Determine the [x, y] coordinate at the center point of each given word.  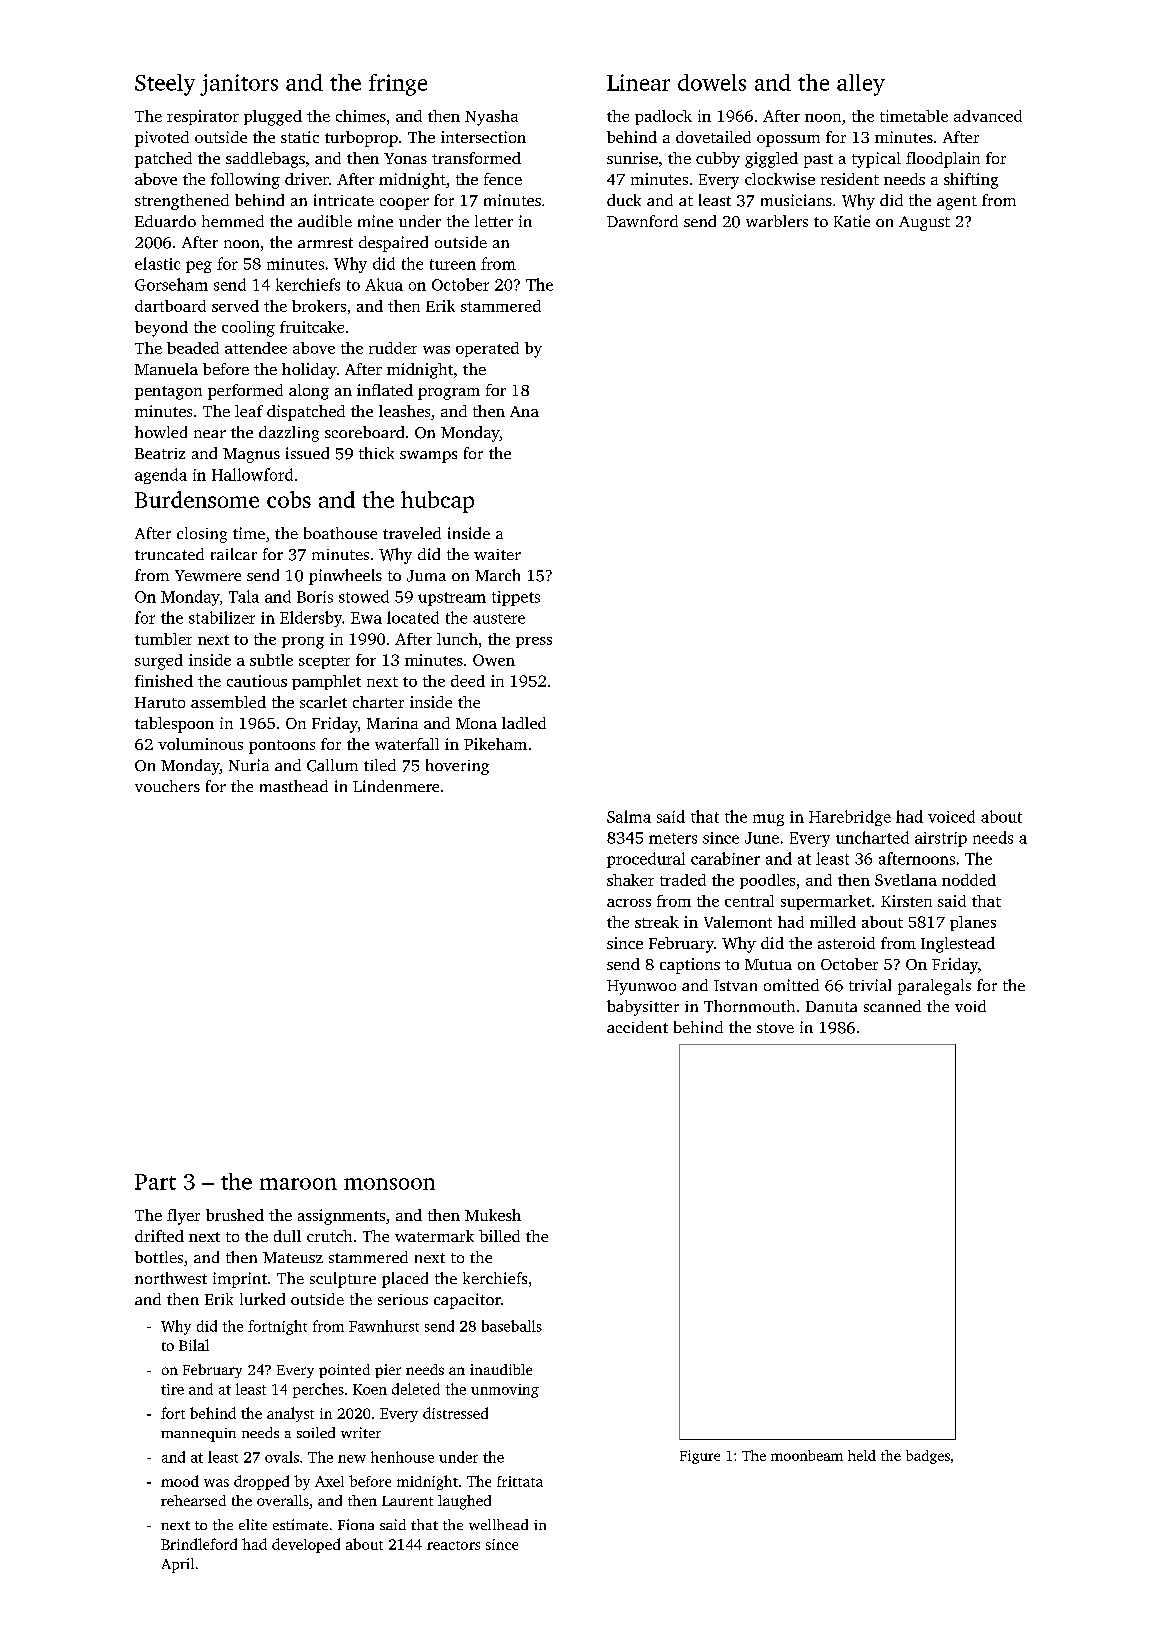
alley [861, 85]
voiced [951, 816]
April [178, 1565]
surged [159, 662]
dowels [712, 82]
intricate [344, 200]
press [534, 642]
